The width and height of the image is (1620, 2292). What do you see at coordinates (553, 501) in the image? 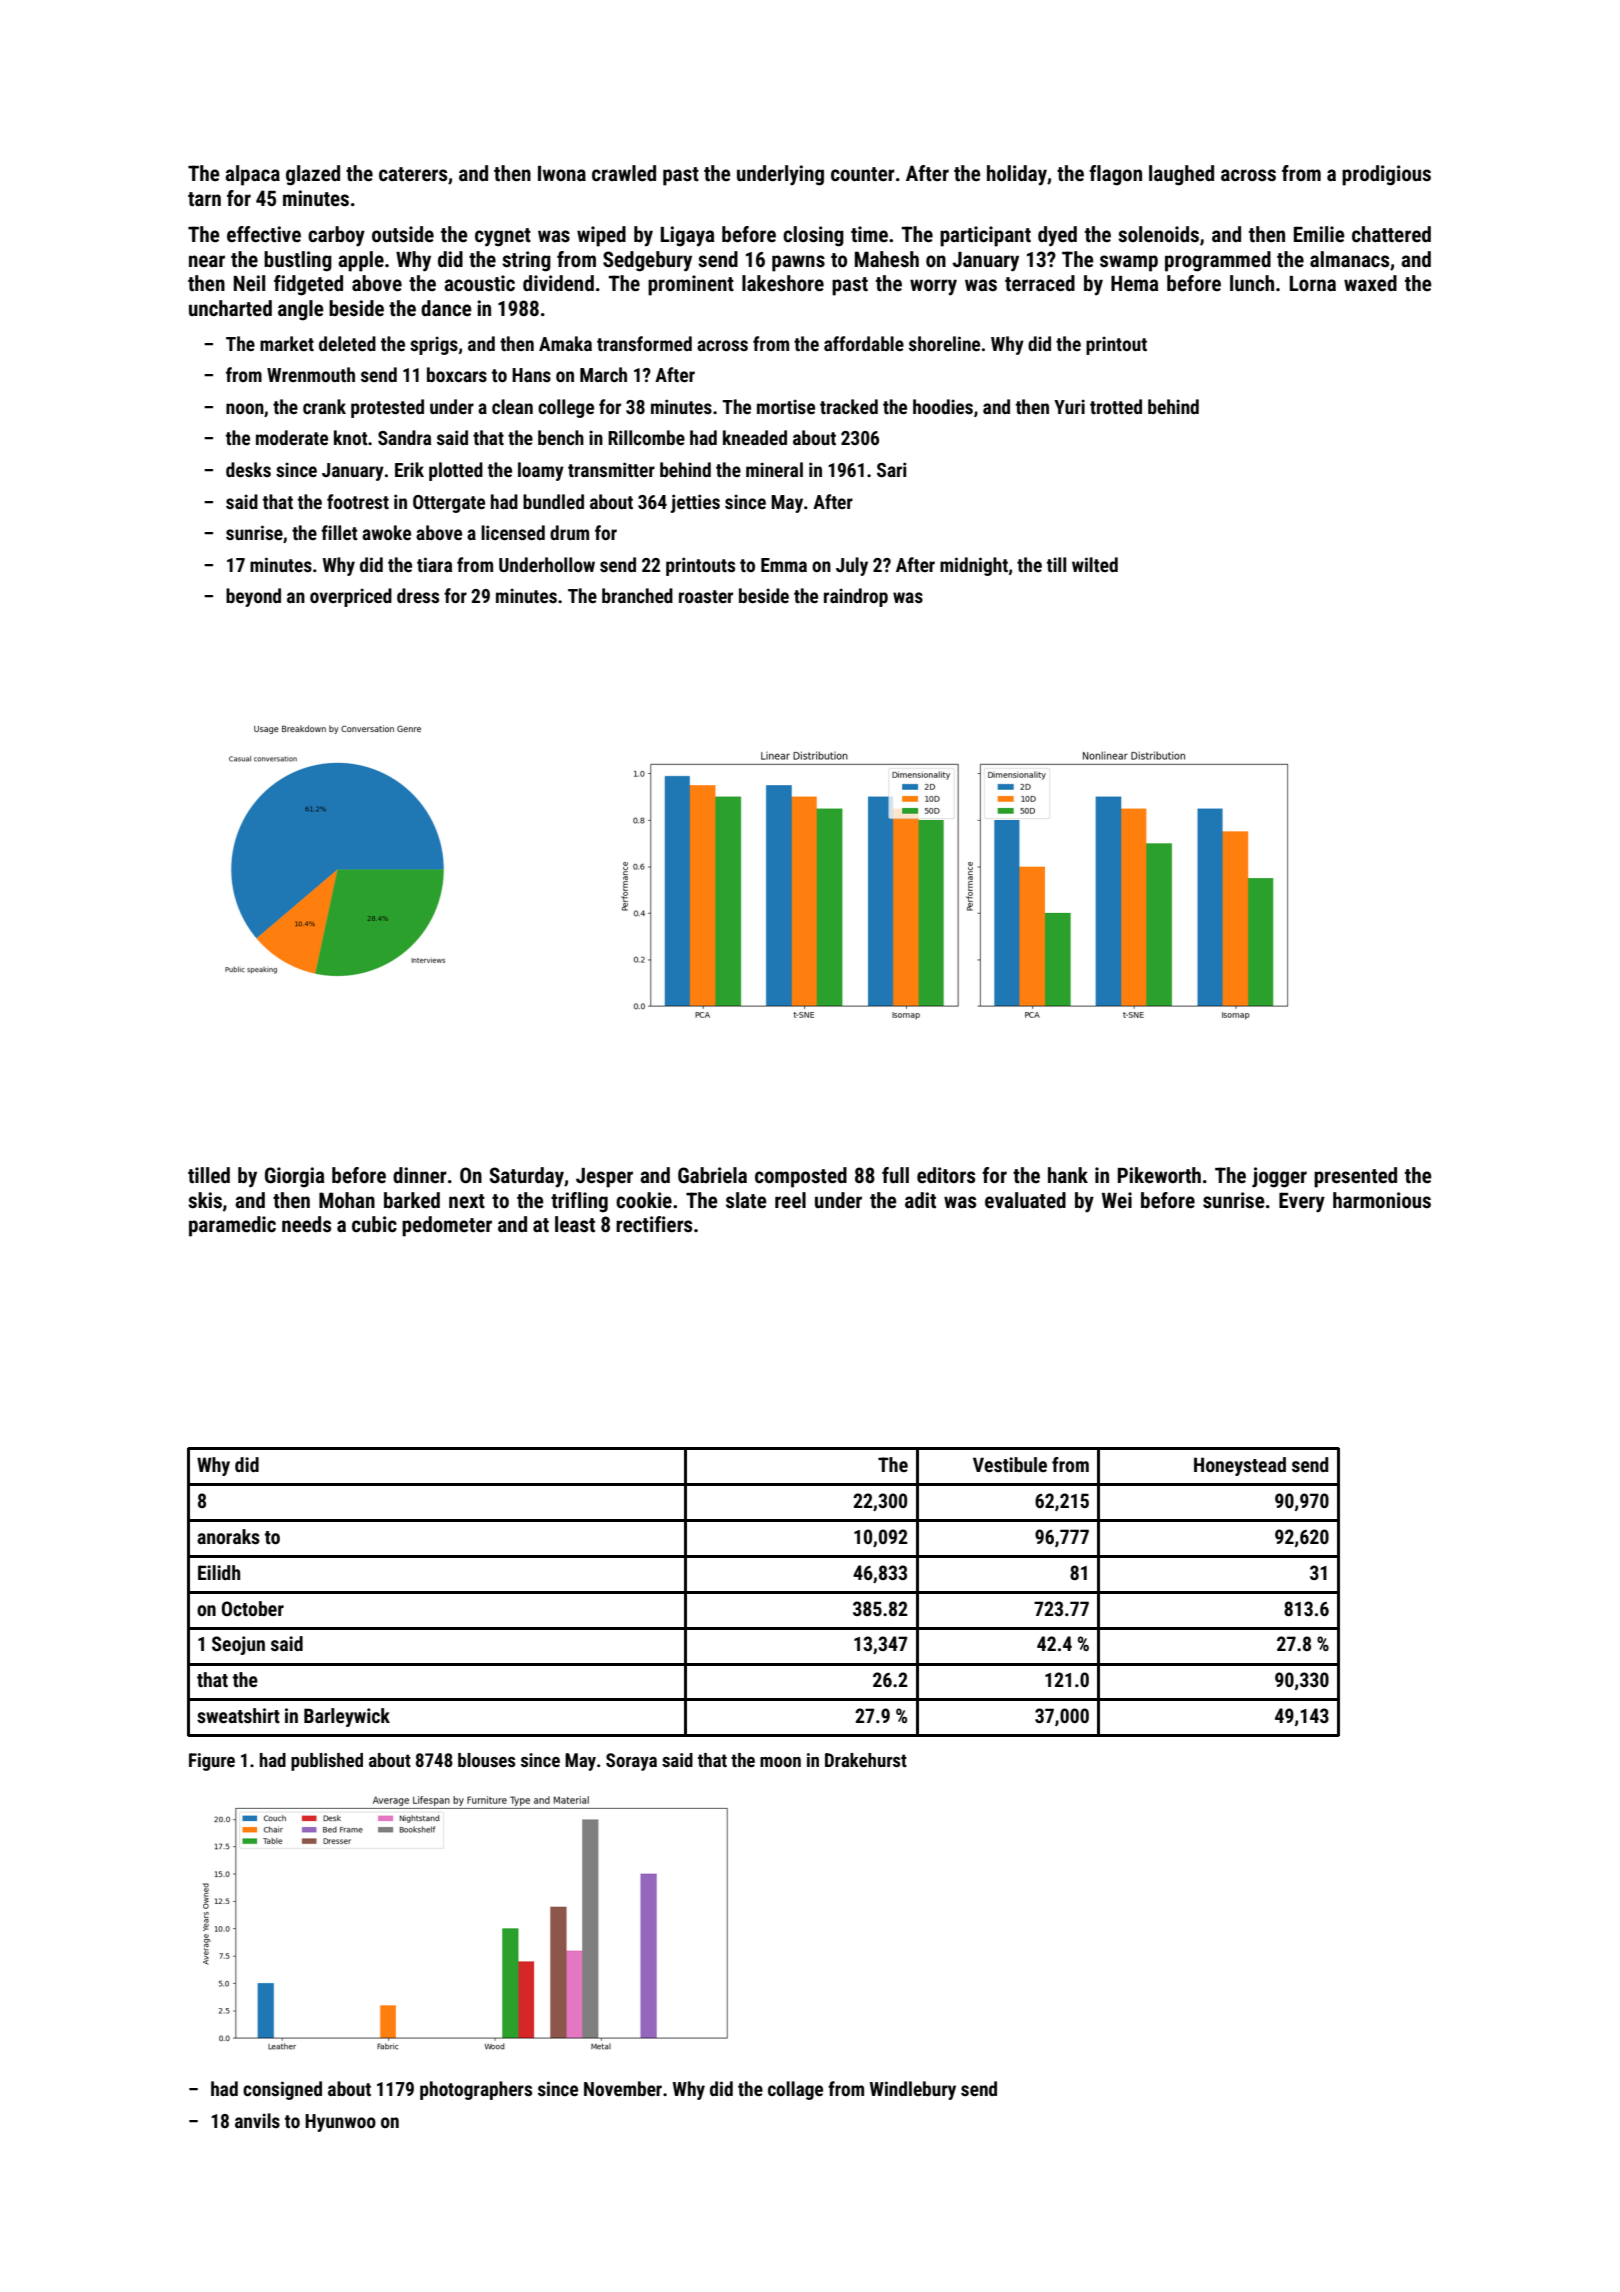
I see `bundled` at bounding box center [553, 501].
